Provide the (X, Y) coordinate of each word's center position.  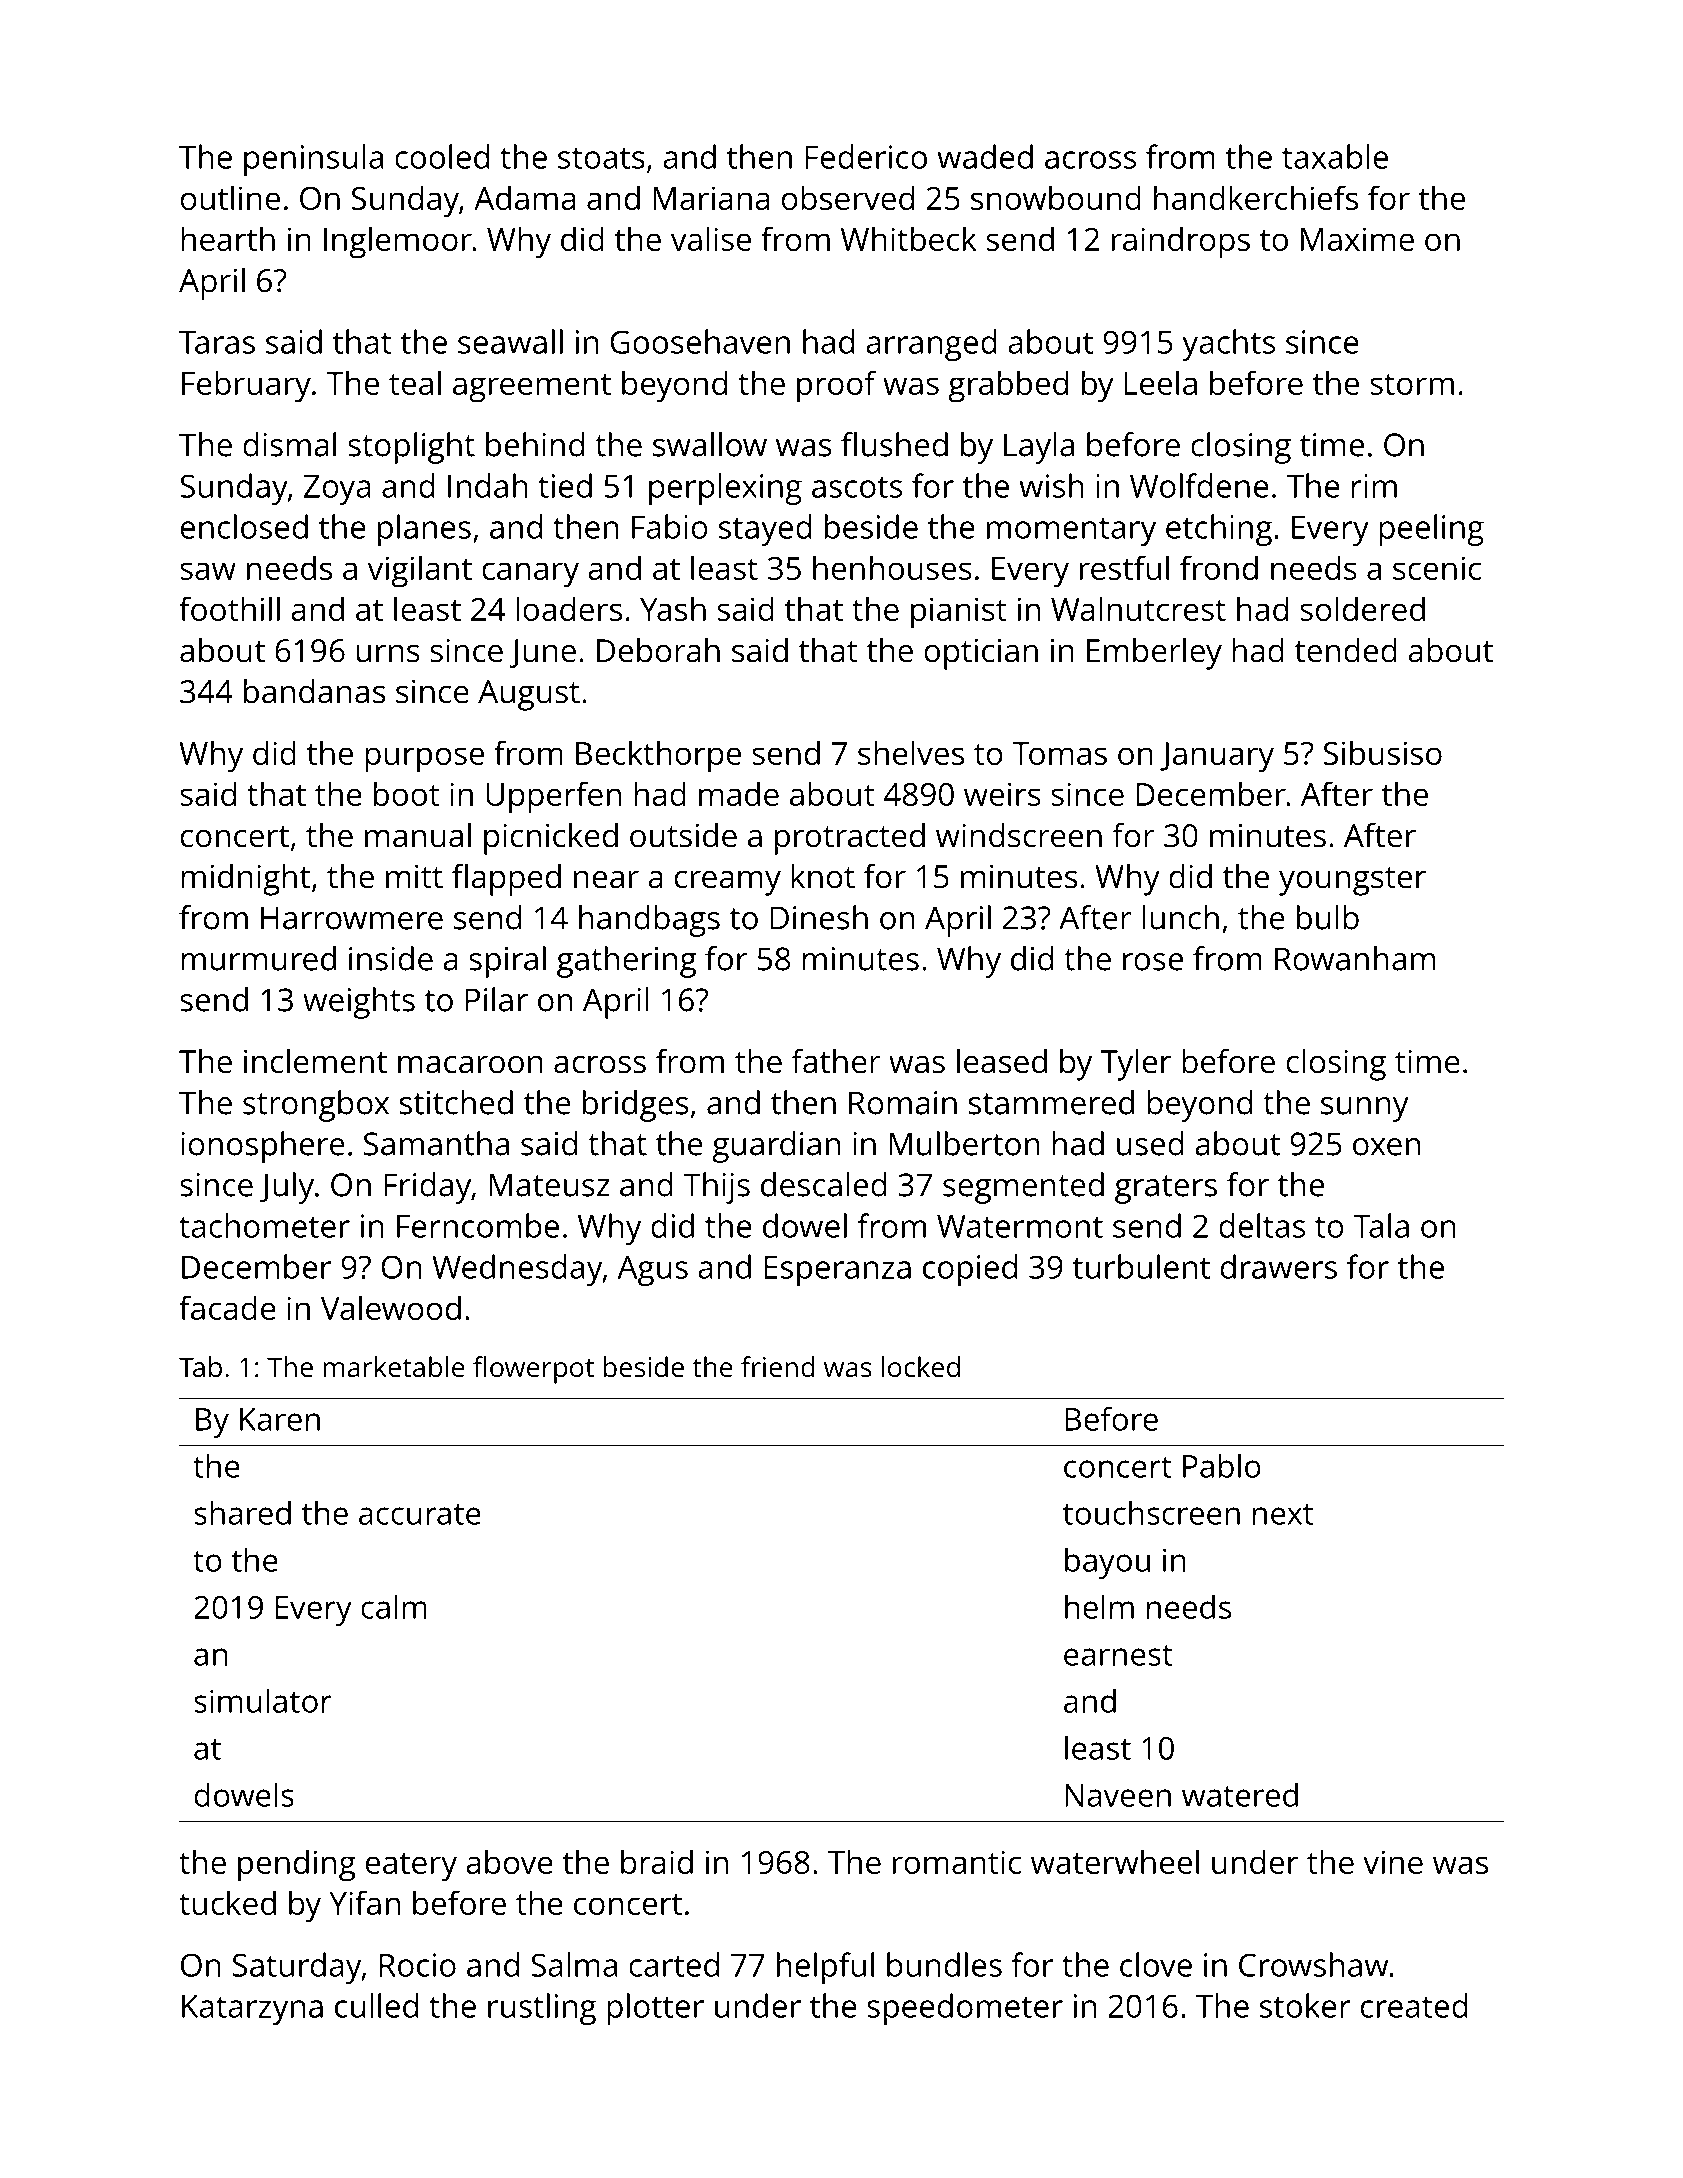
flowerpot (533, 1370)
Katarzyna (252, 2010)
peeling (1431, 530)
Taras (217, 342)
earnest (1118, 1655)
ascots (857, 487)
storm (1412, 384)
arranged (931, 345)
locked (921, 1366)
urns (388, 654)
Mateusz (549, 1185)
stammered (1051, 1102)
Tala (1381, 1225)
